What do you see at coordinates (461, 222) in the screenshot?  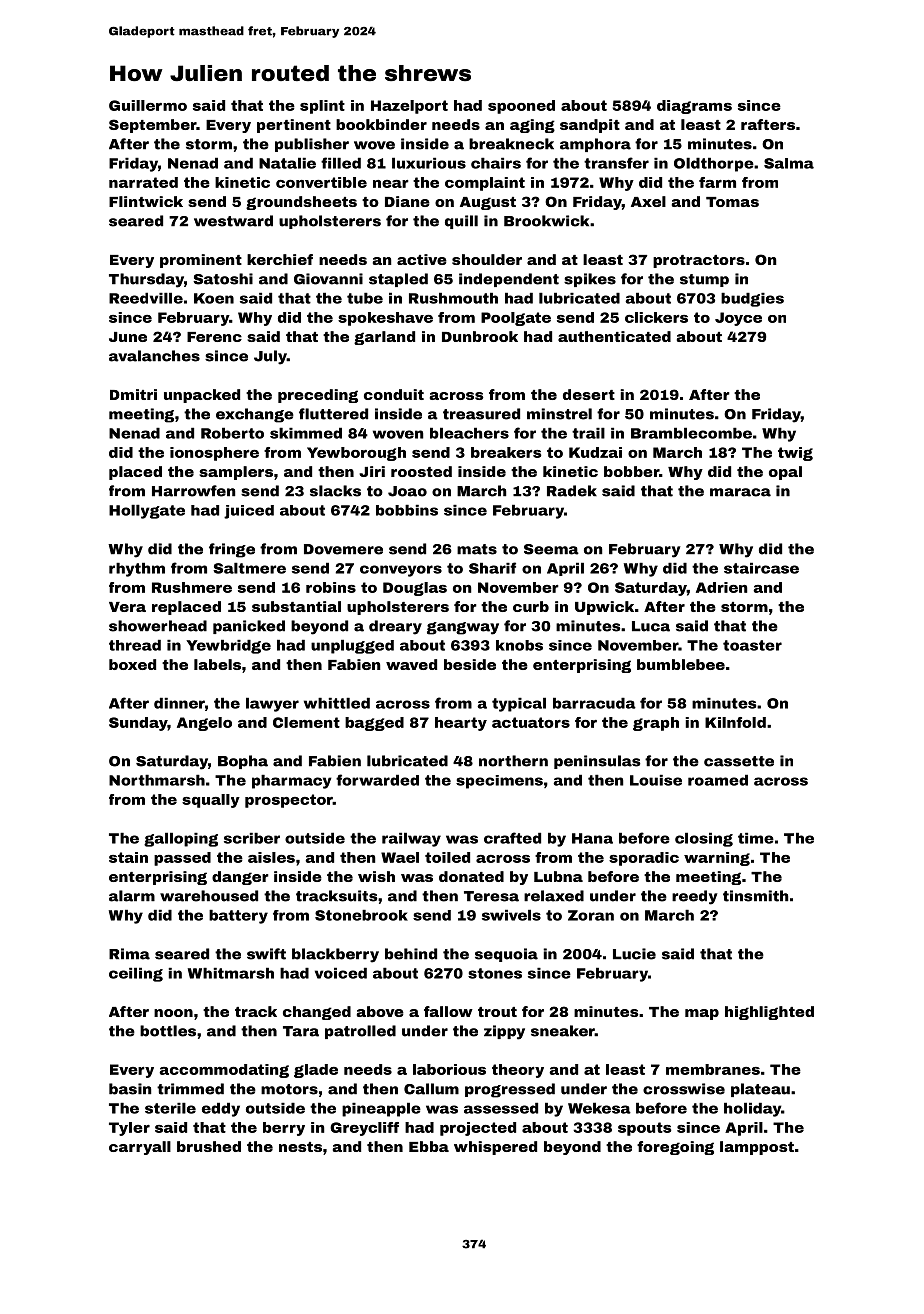 I see `quill` at bounding box center [461, 222].
